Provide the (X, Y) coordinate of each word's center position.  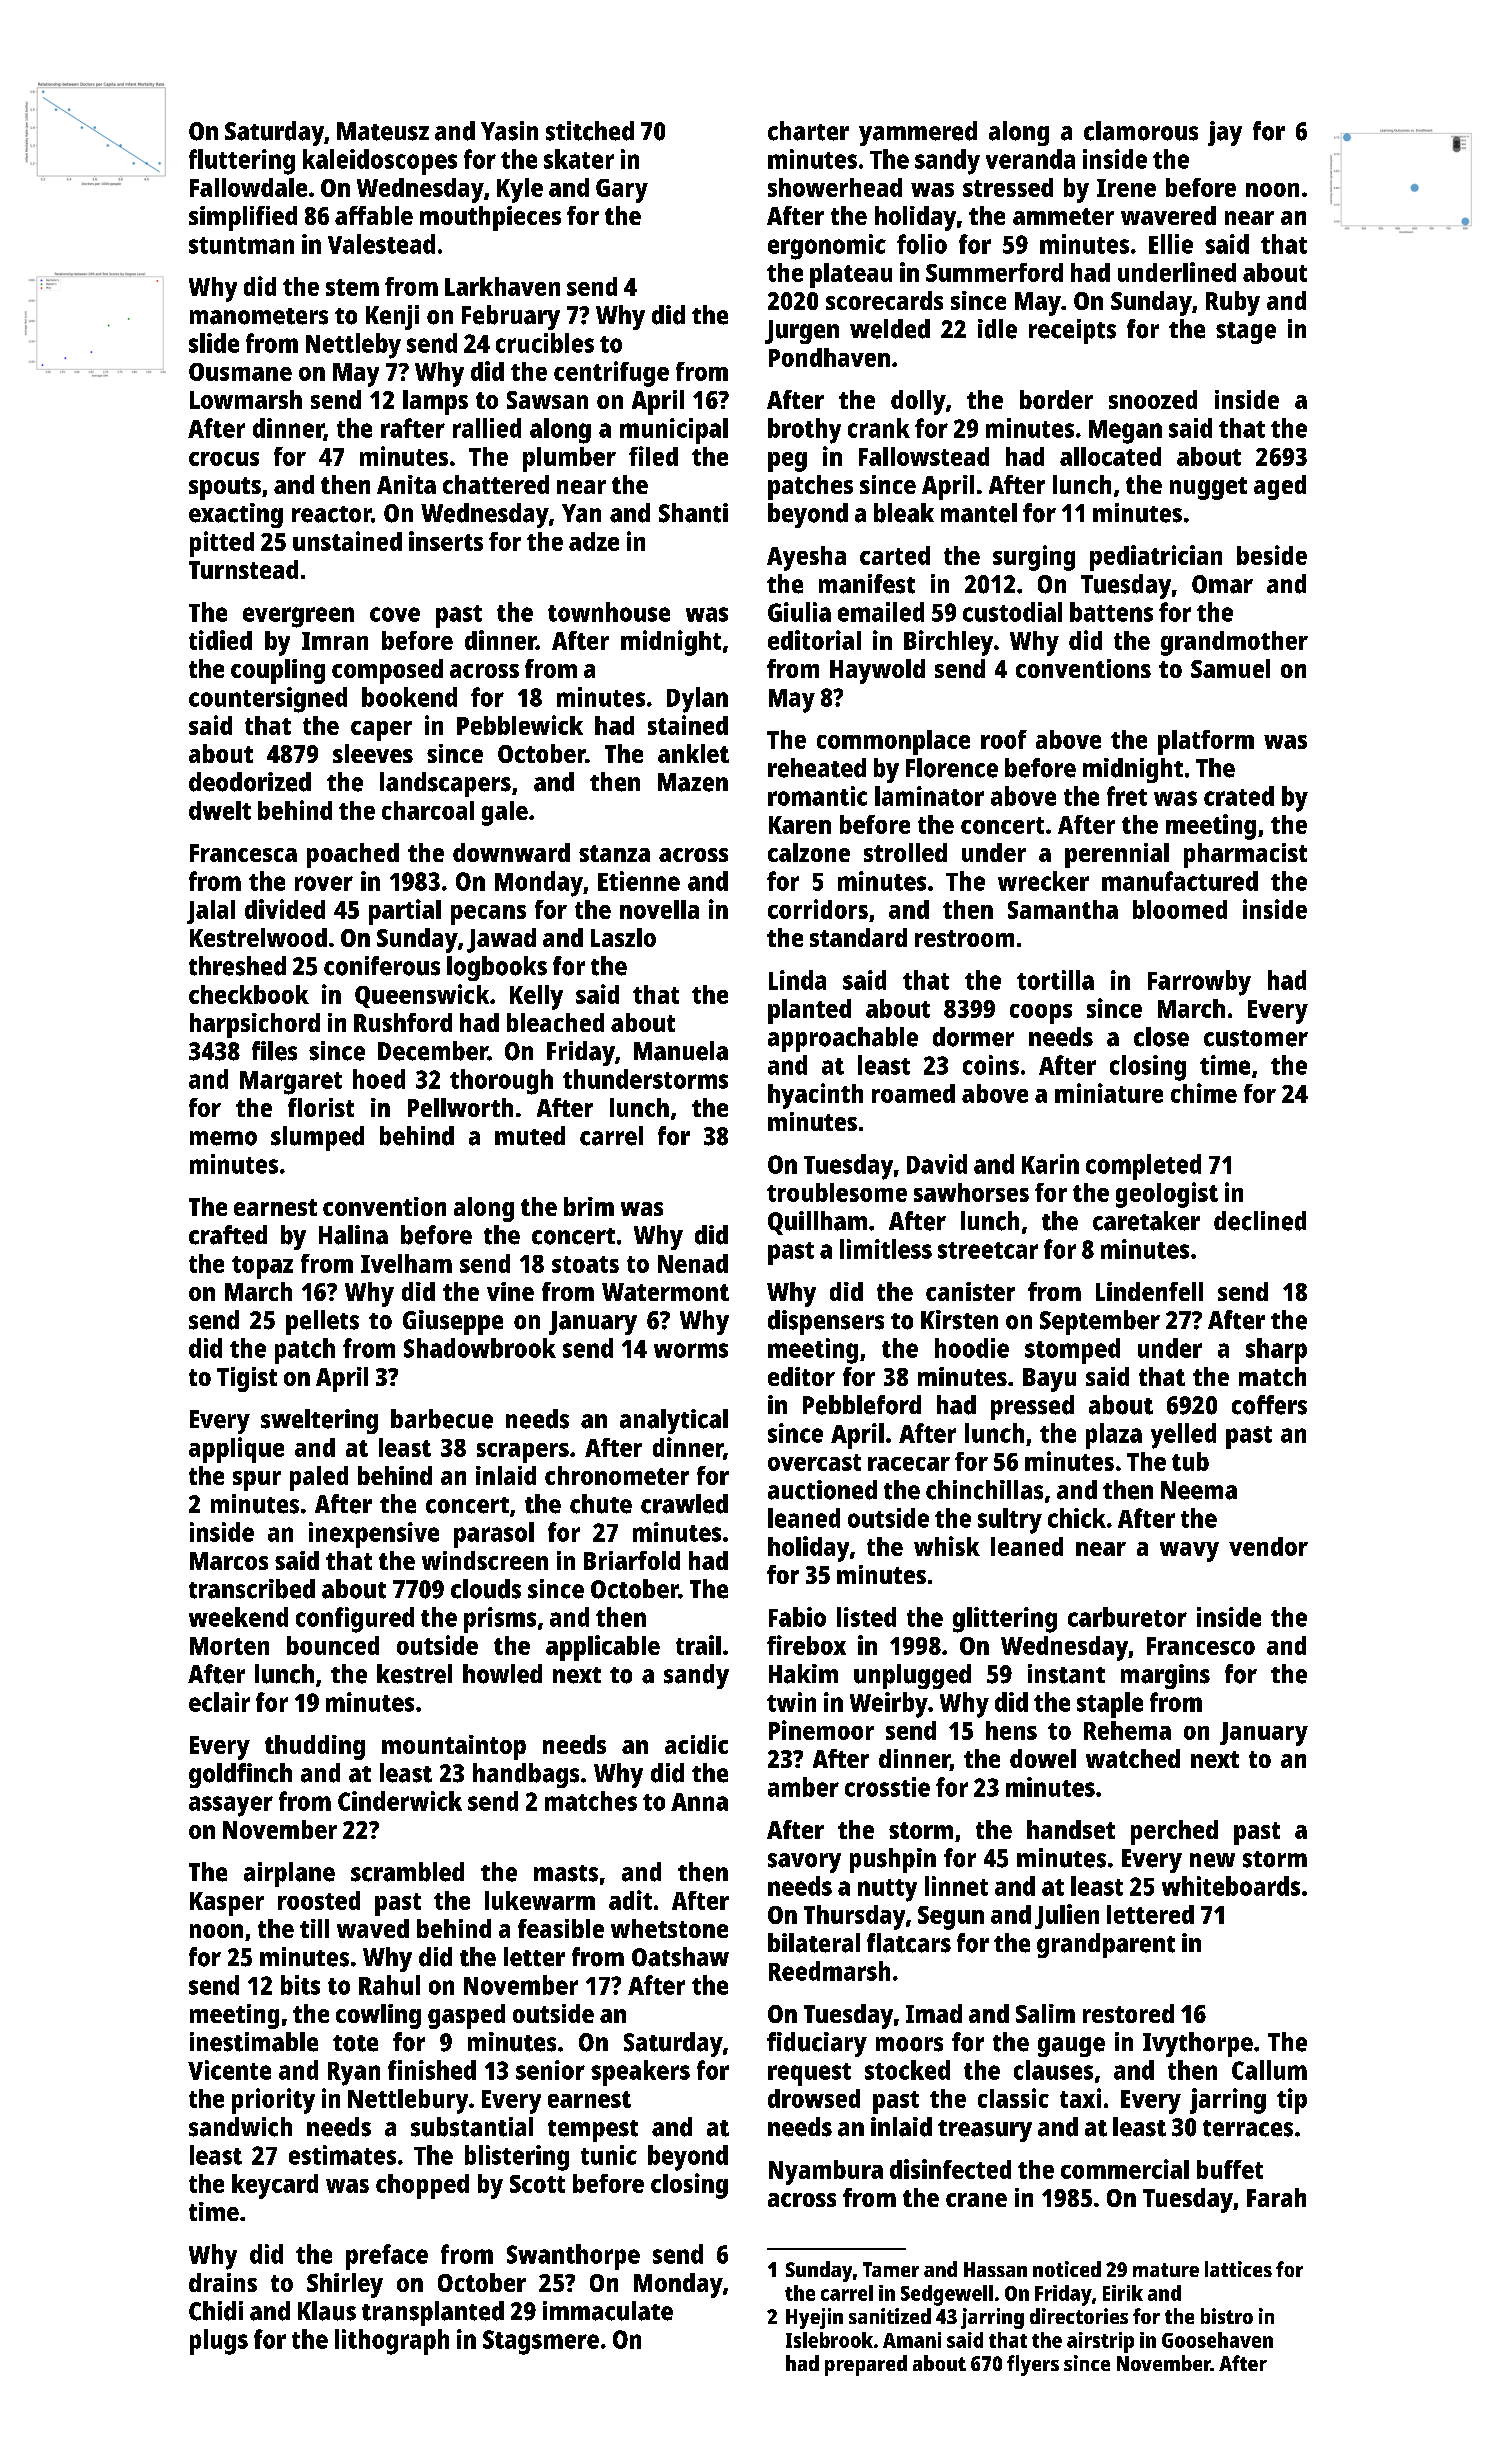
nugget (1208, 488)
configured (355, 1620)
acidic (696, 1744)
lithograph (392, 2342)
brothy (804, 431)
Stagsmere (541, 2342)
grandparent (1106, 1945)
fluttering (242, 162)
